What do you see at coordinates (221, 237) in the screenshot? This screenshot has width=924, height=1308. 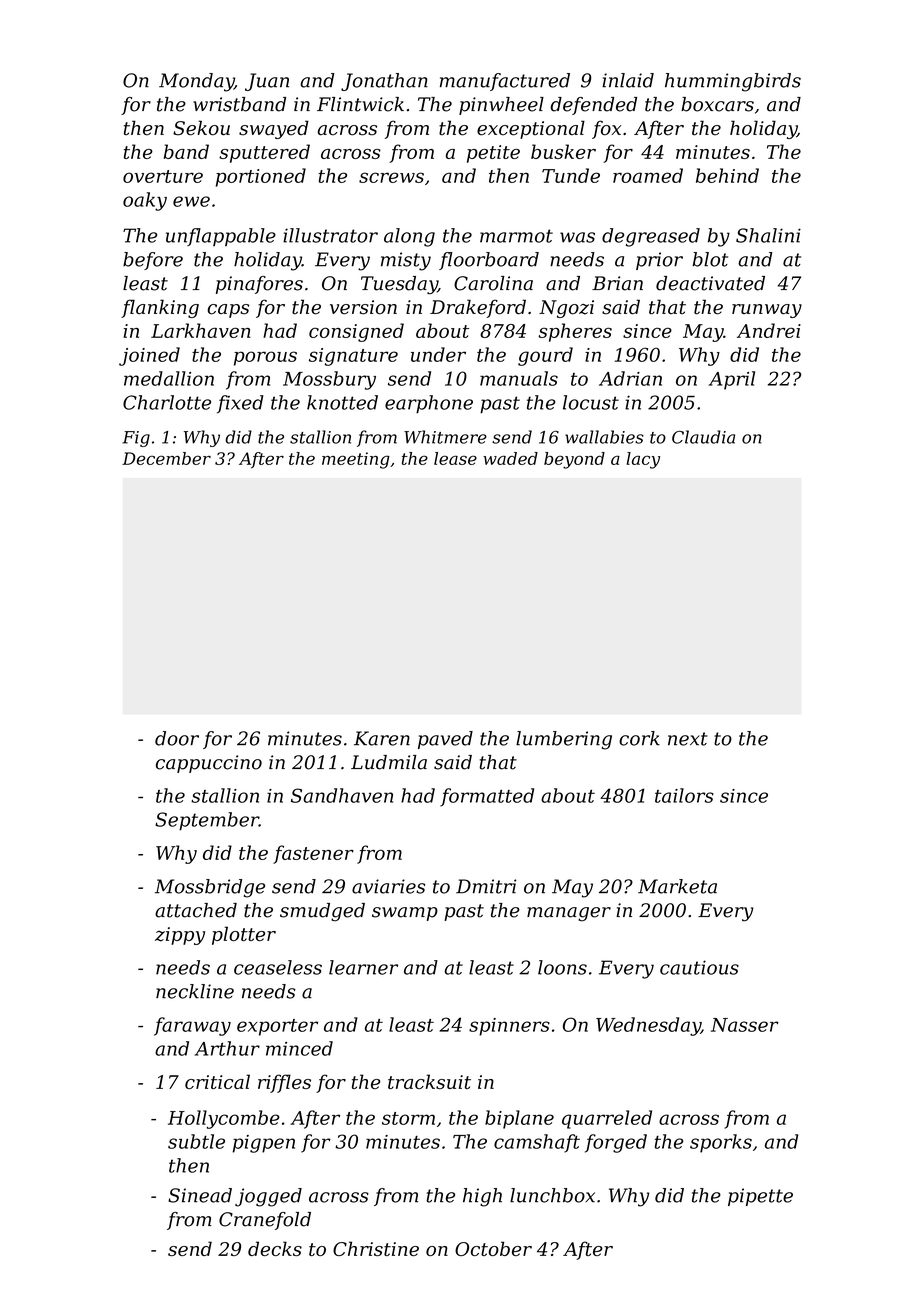 I see `unflappable` at bounding box center [221, 237].
